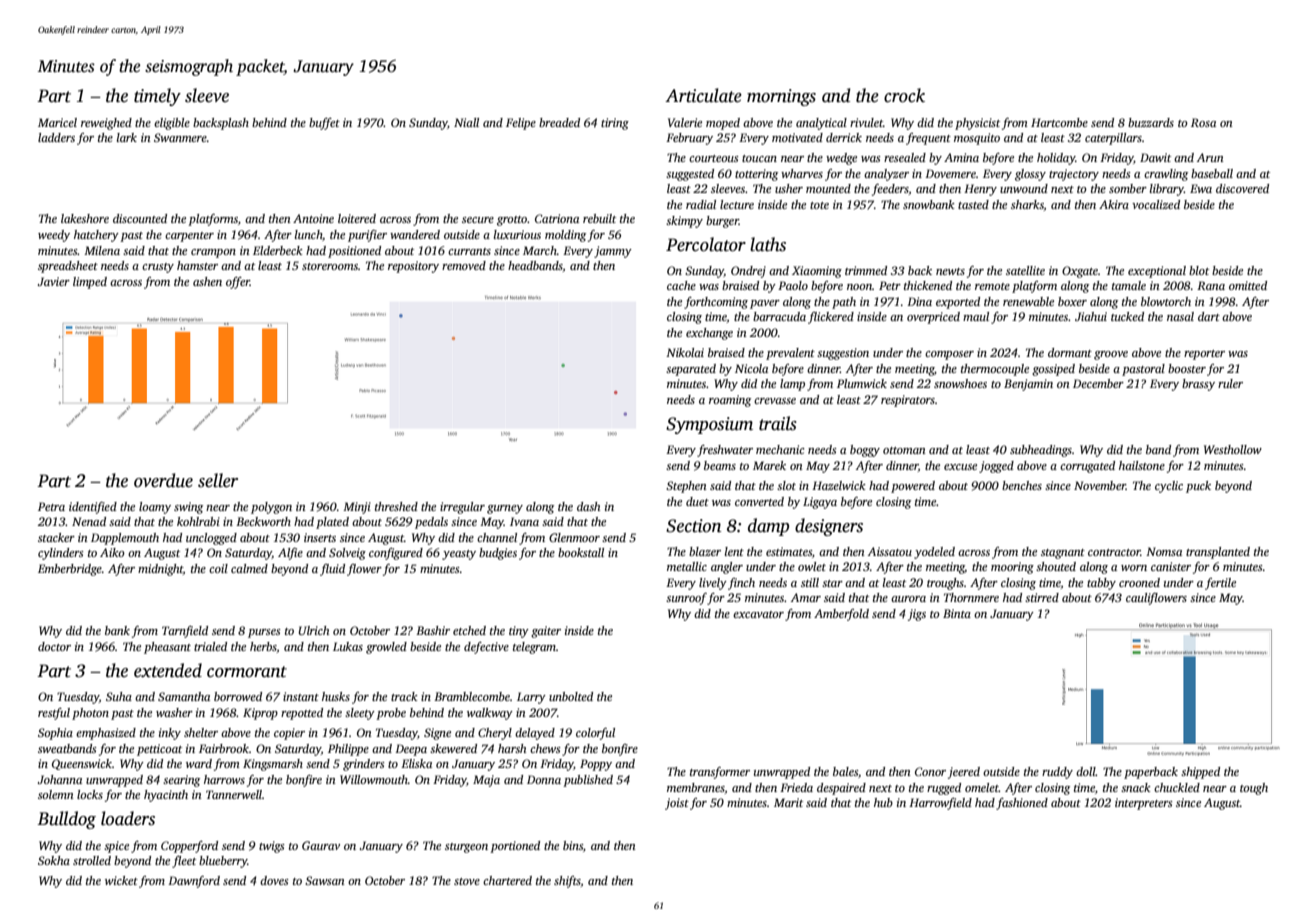 This screenshot has height=924, width=1308. Describe the element at coordinates (512, 221) in the screenshot. I see `grotto` at that location.
